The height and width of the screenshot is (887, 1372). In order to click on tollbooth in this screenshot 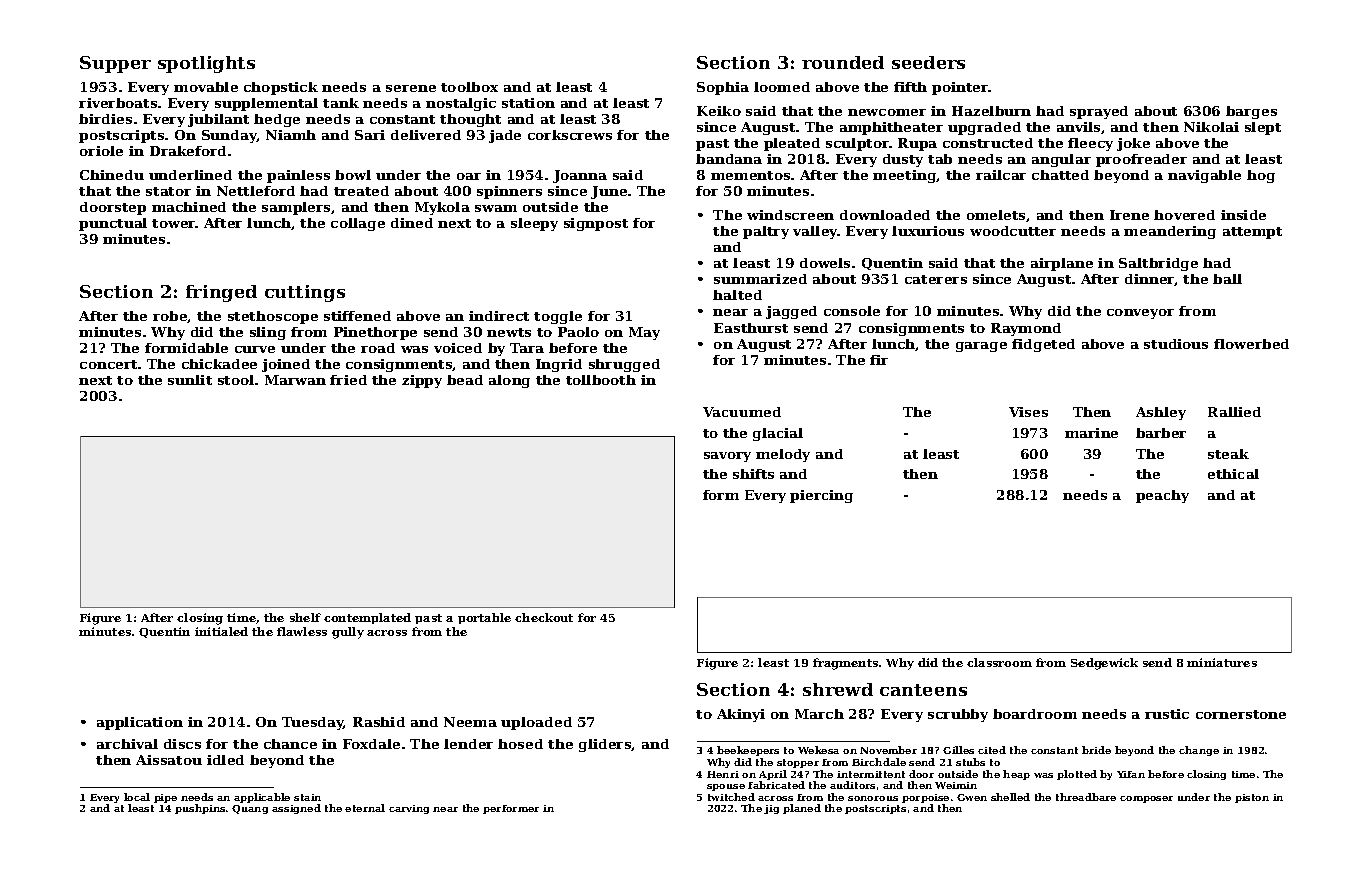, I will do `click(601, 380)`.
